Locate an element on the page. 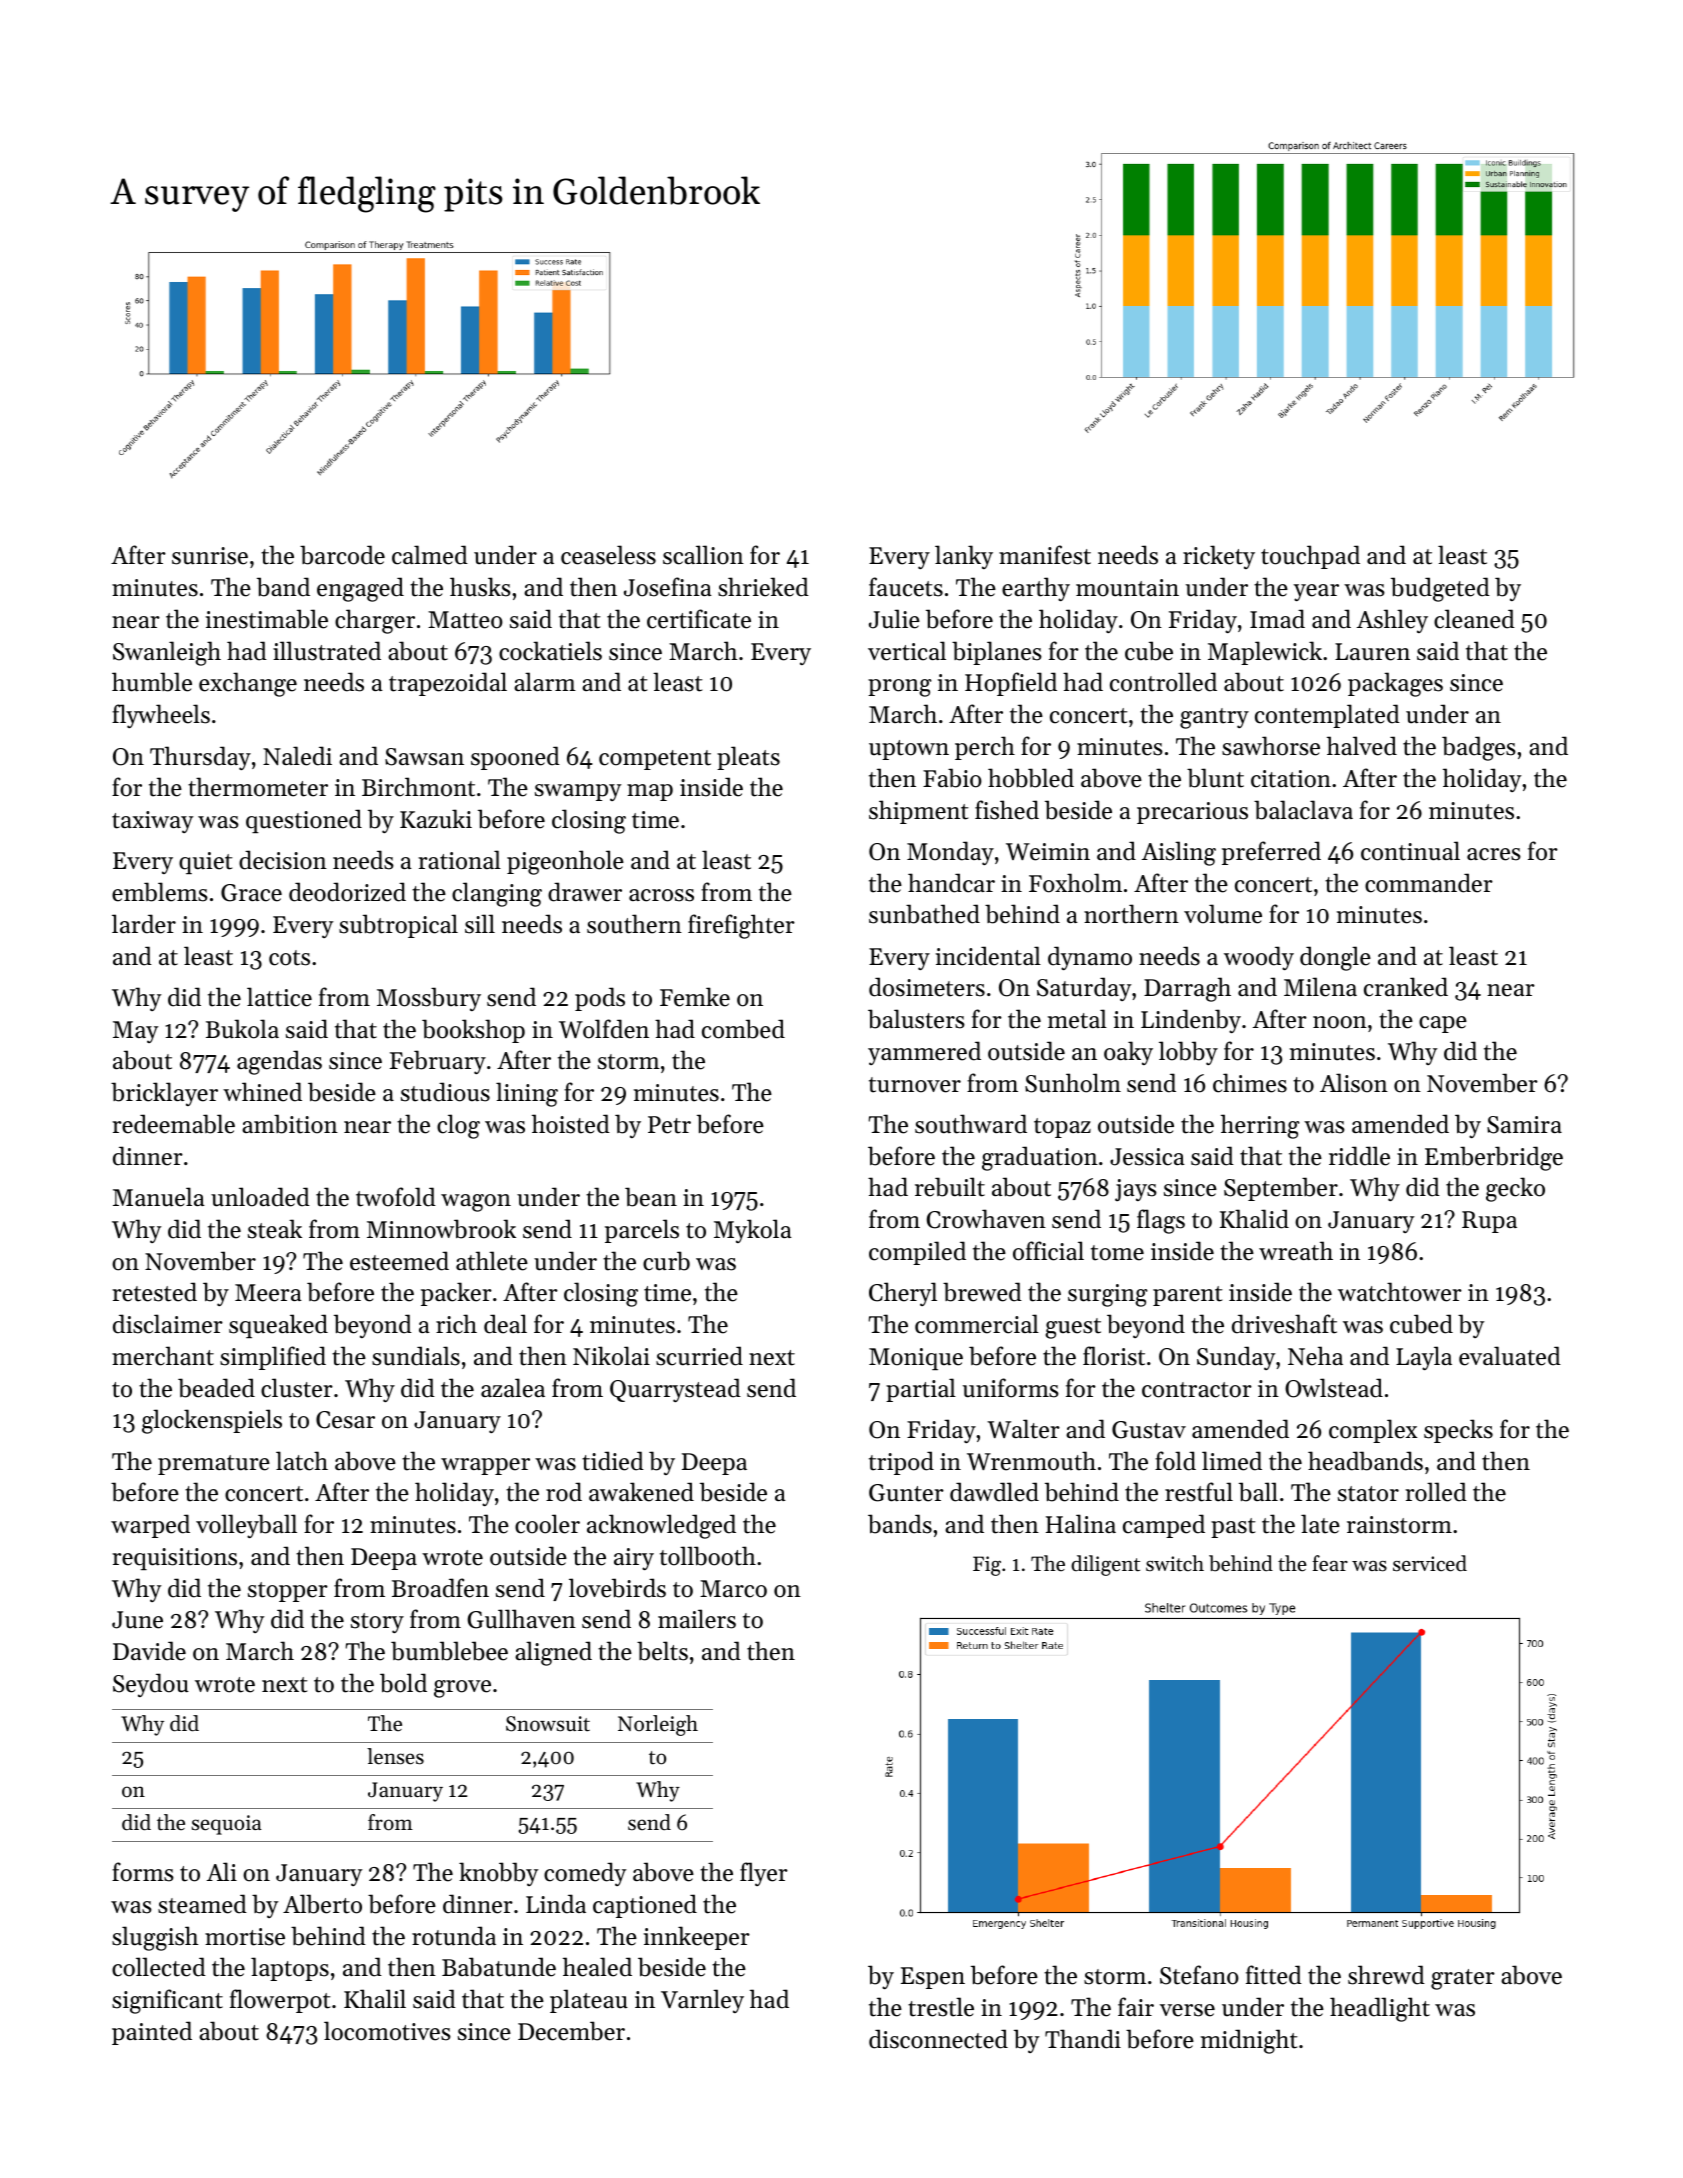  Sunholm is located at coordinates (1073, 1083).
